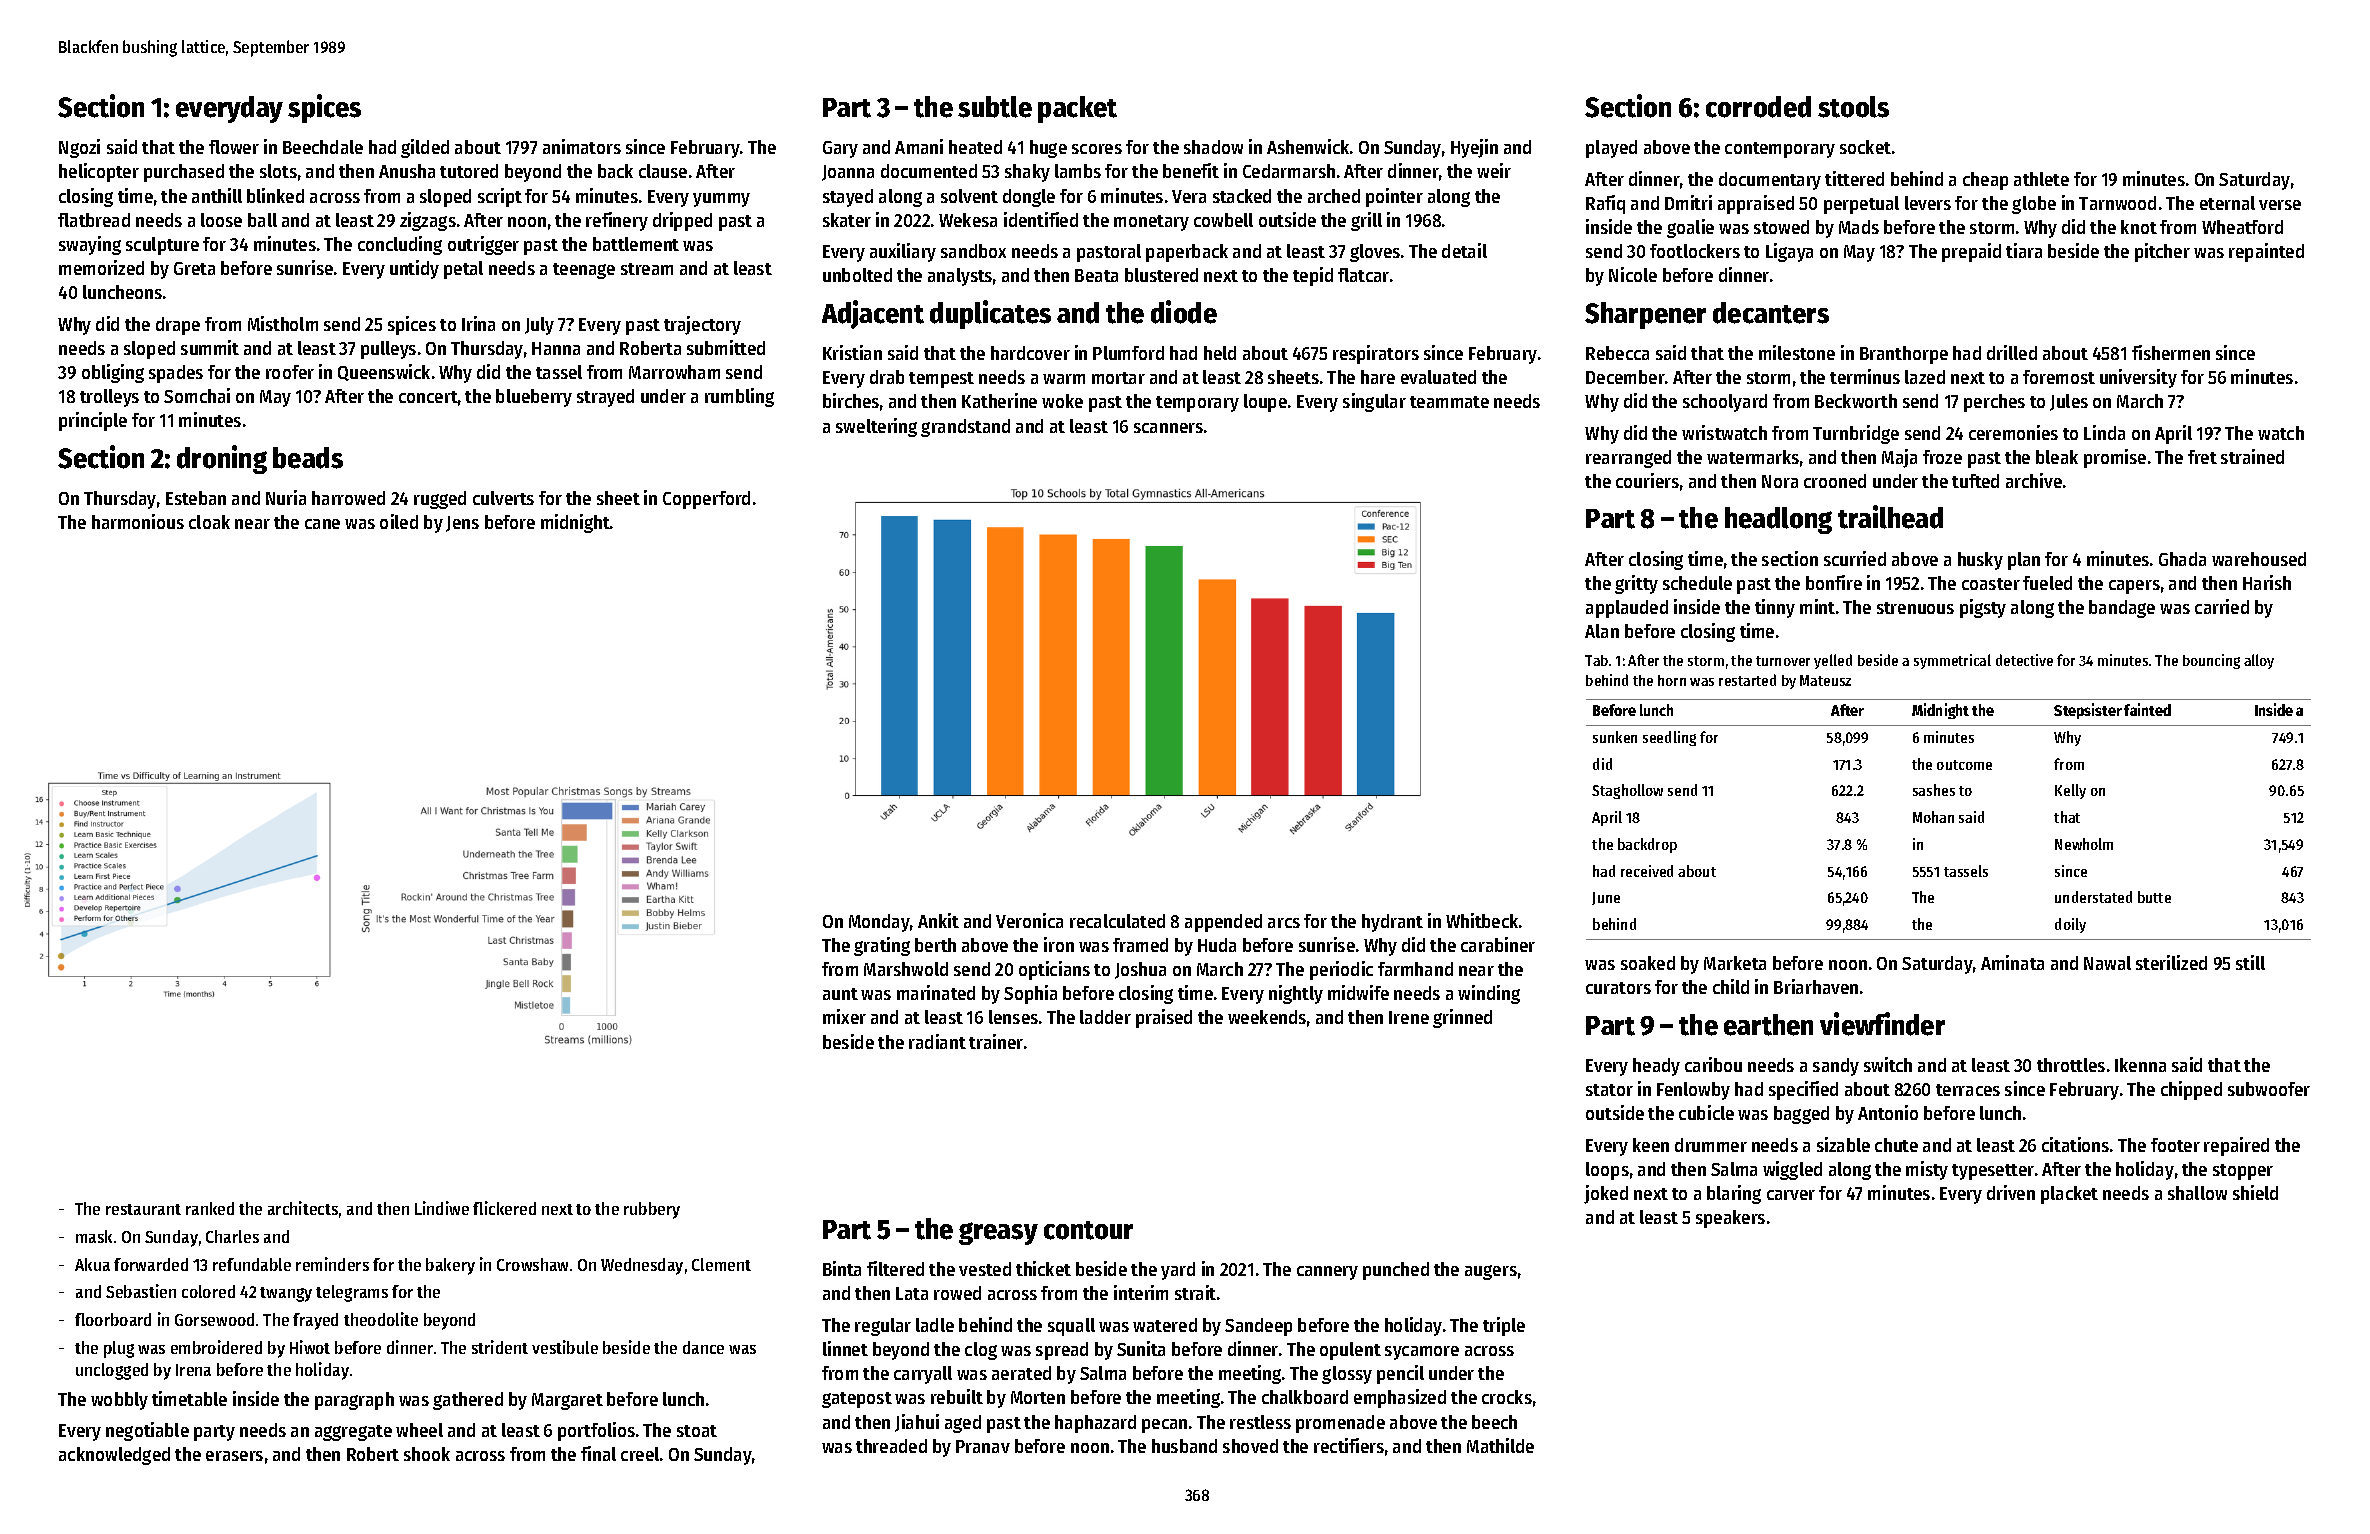 The height and width of the page is (1534, 2370). What do you see at coordinates (1258, 1327) in the page?
I see `Sandeep` at bounding box center [1258, 1327].
